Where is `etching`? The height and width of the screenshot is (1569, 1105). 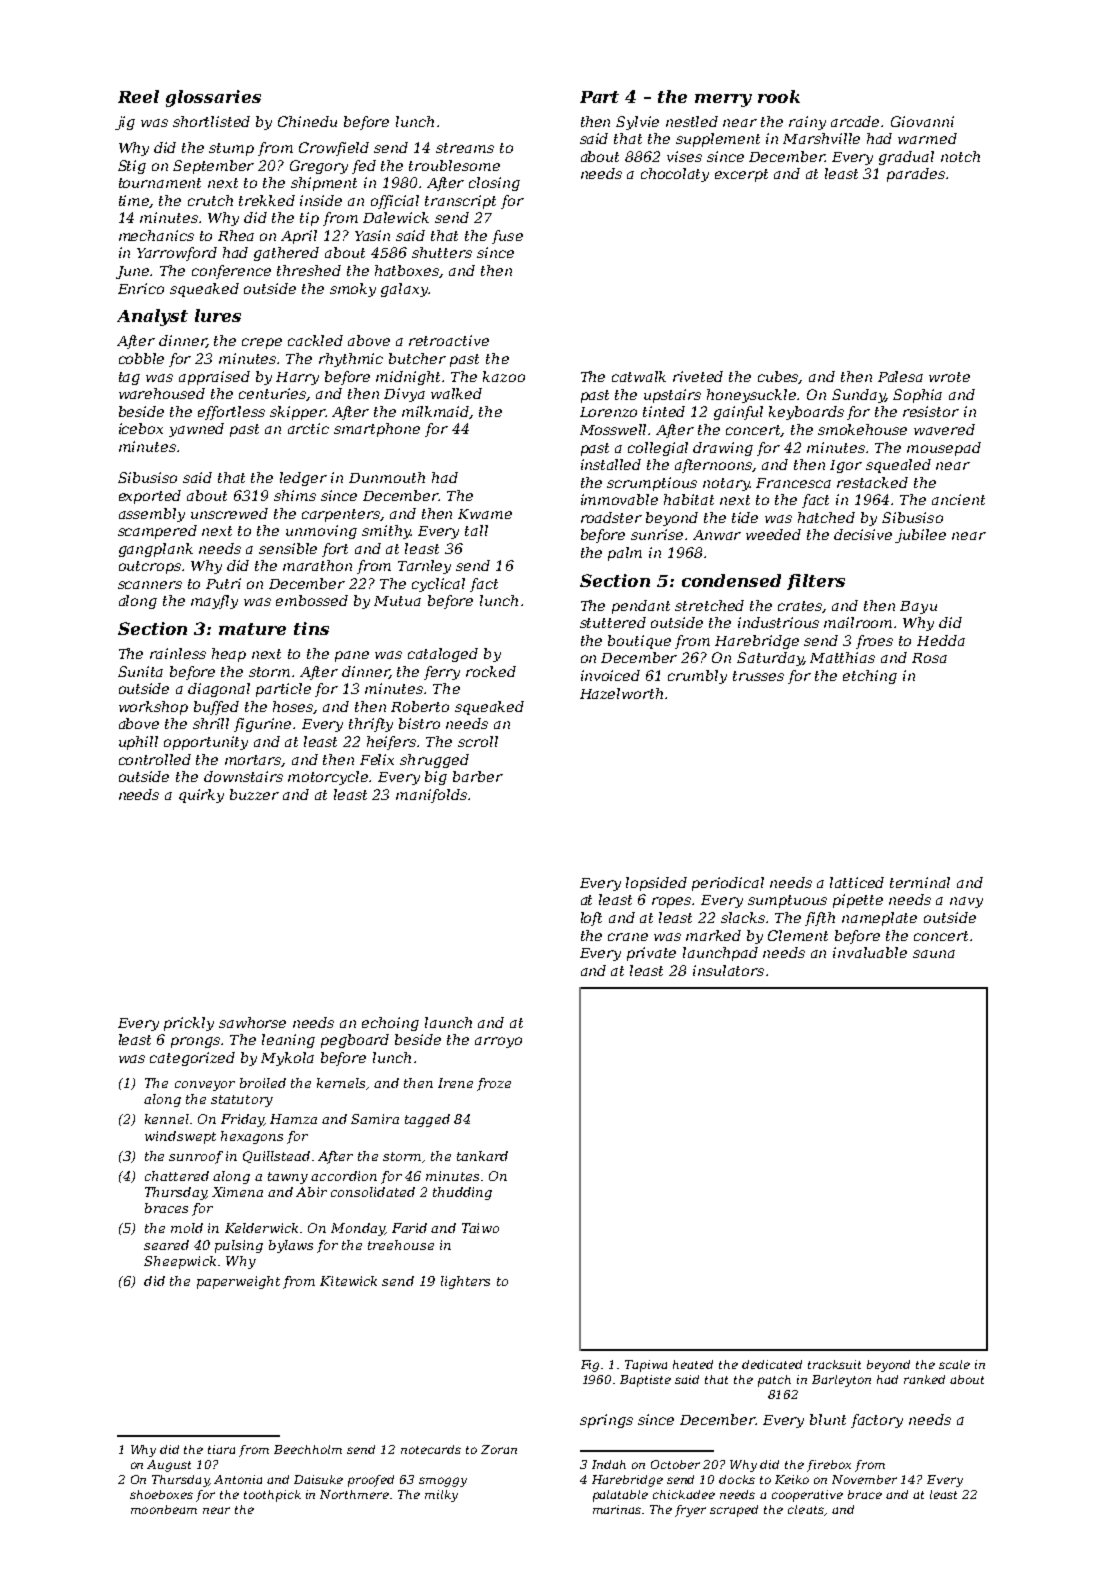 etching is located at coordinates (870, 677).
